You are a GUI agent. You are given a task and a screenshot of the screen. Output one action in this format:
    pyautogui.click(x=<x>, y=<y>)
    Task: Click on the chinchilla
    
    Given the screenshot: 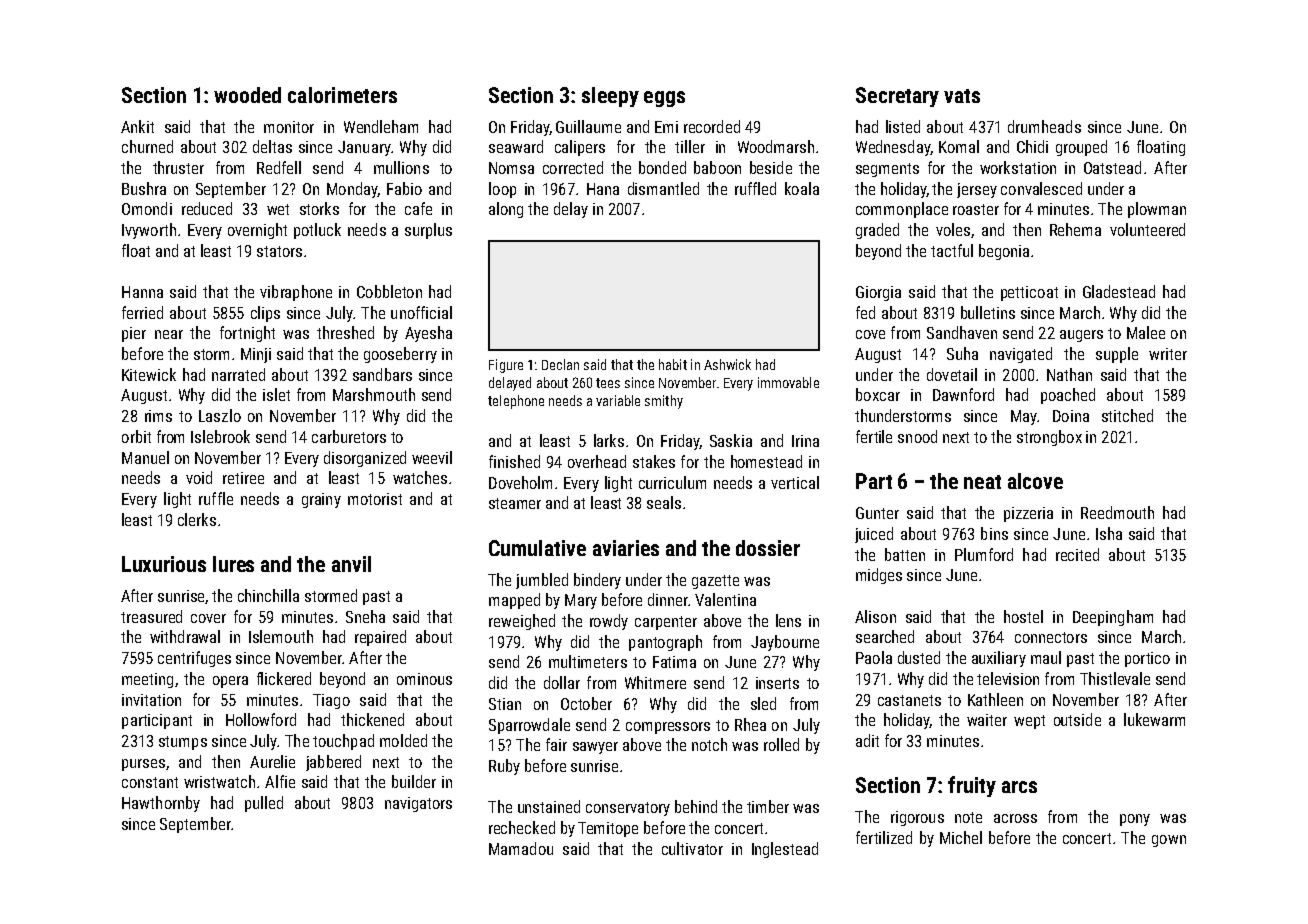 What is the action you would take?
    pyautogui.click(x=268, y=595)
